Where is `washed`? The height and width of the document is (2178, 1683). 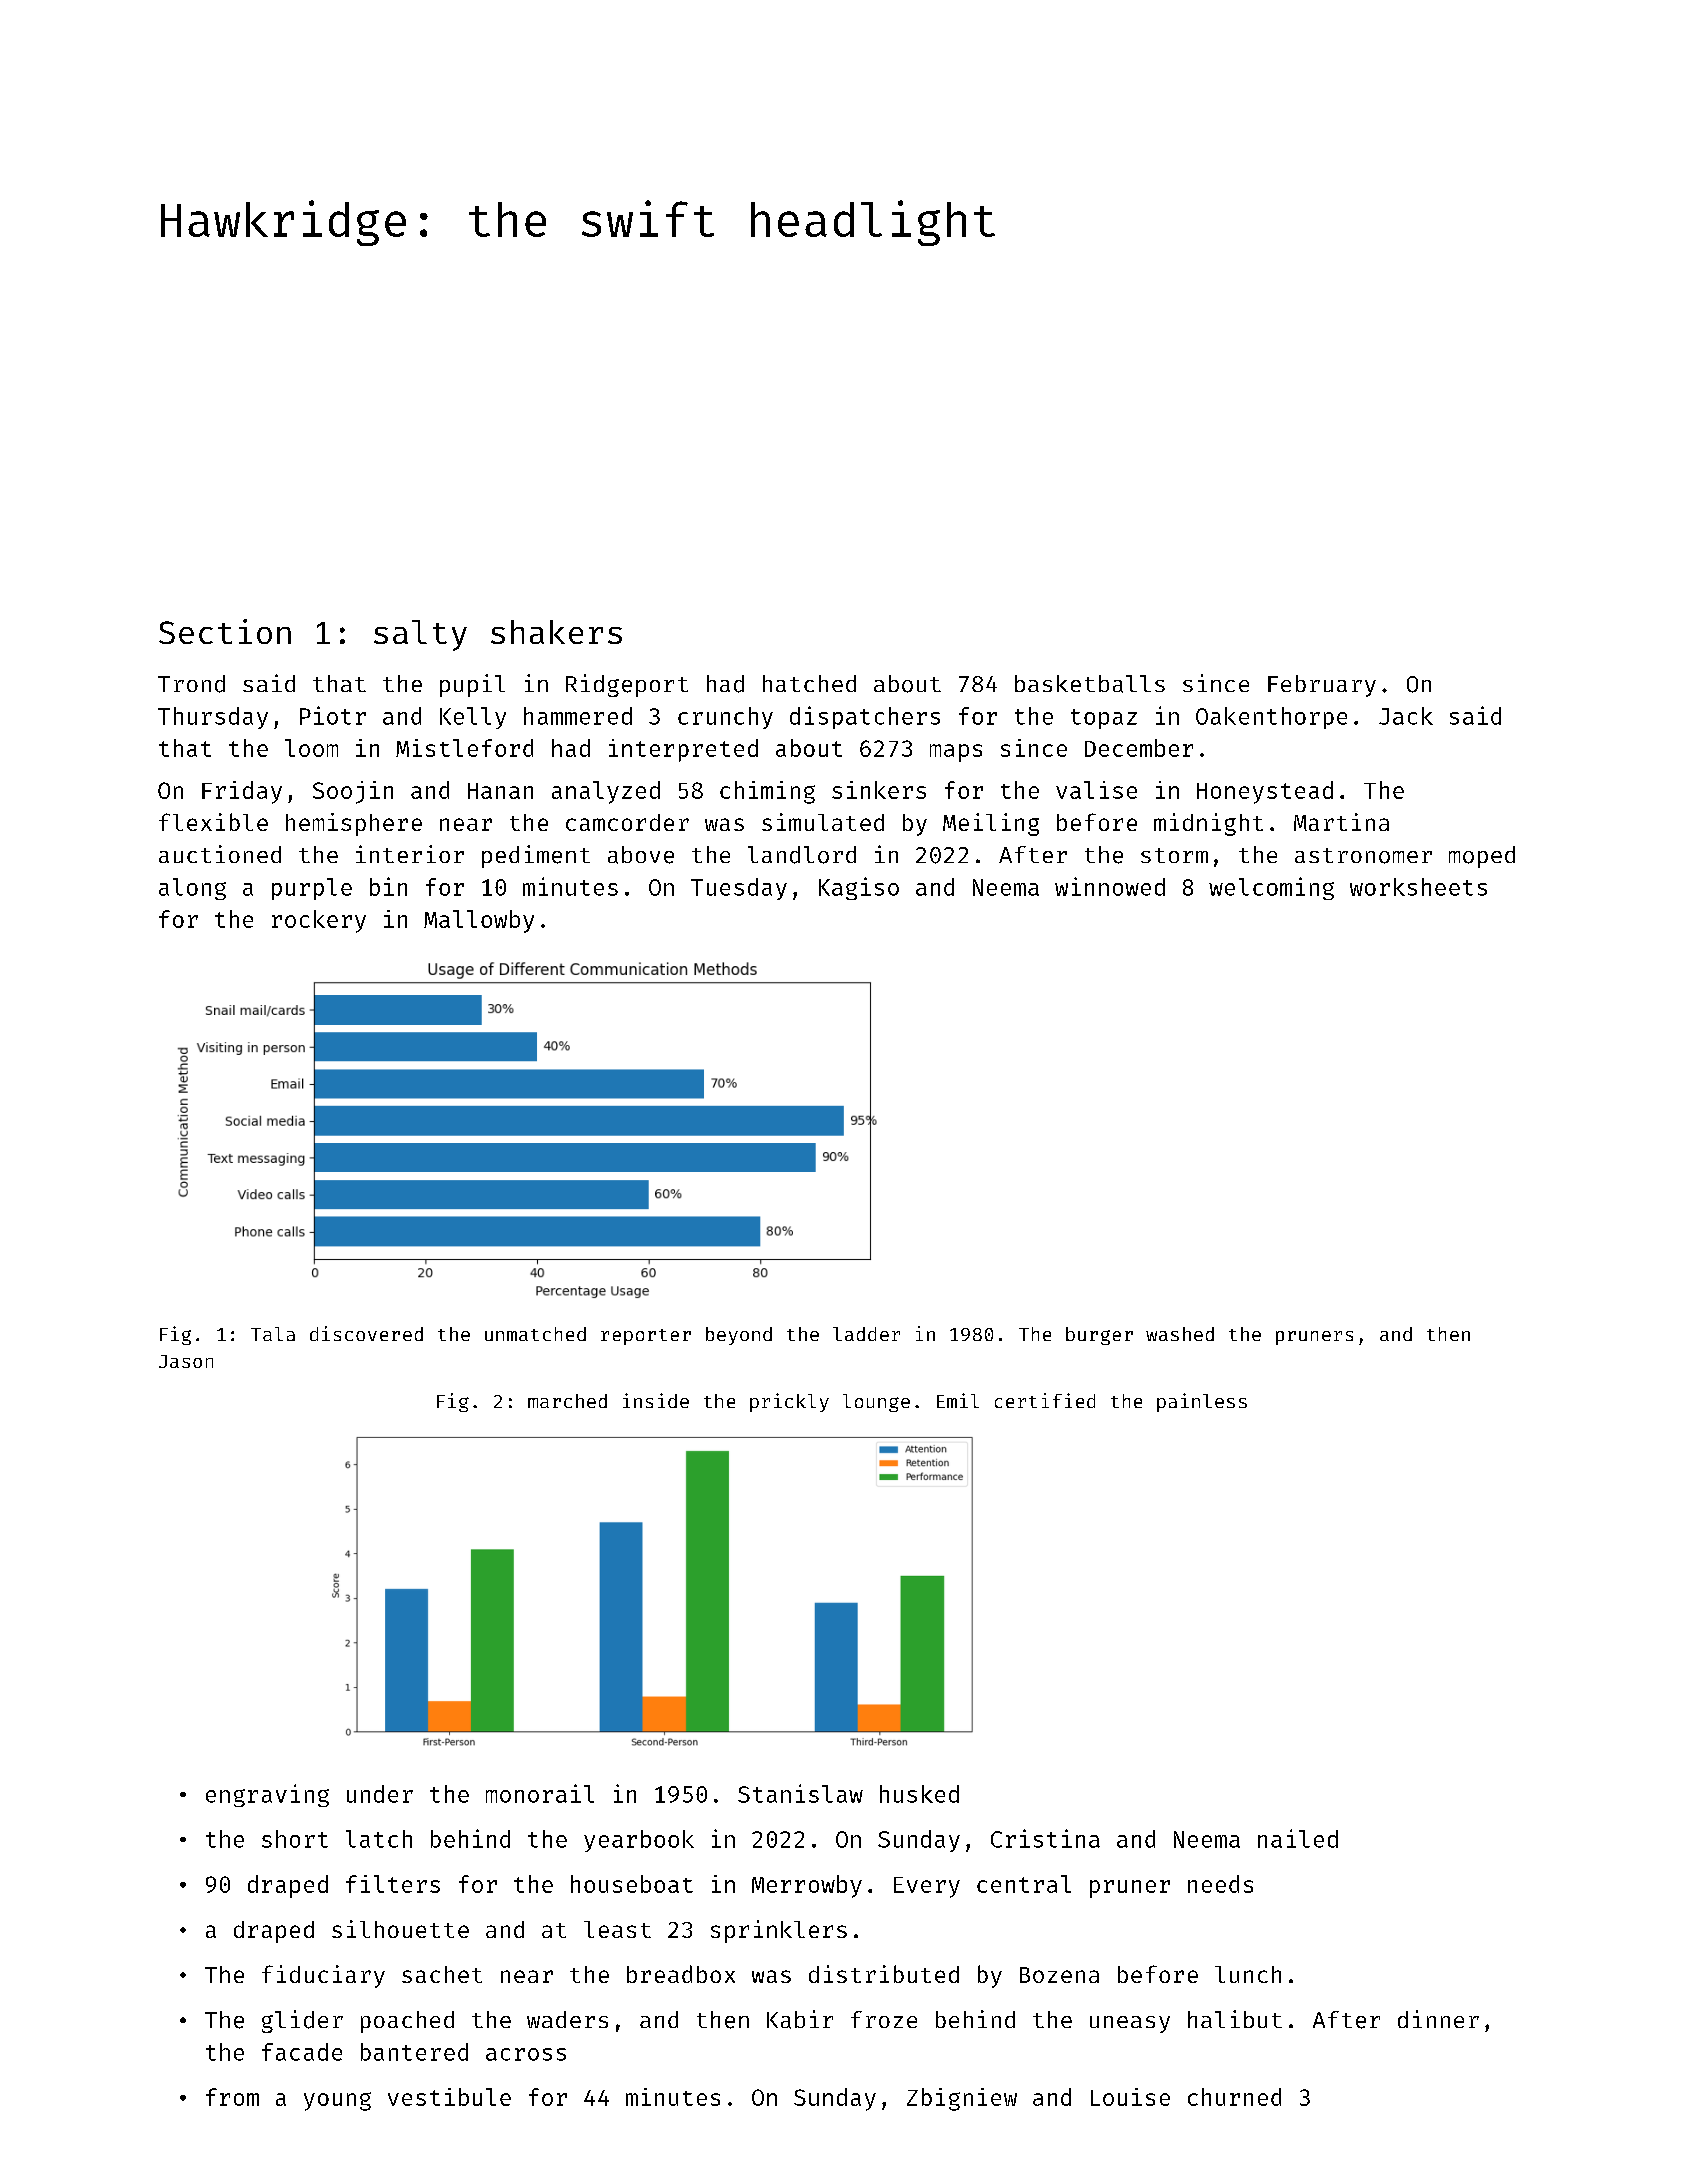 washed is located at coordinates (1180, 1334).
